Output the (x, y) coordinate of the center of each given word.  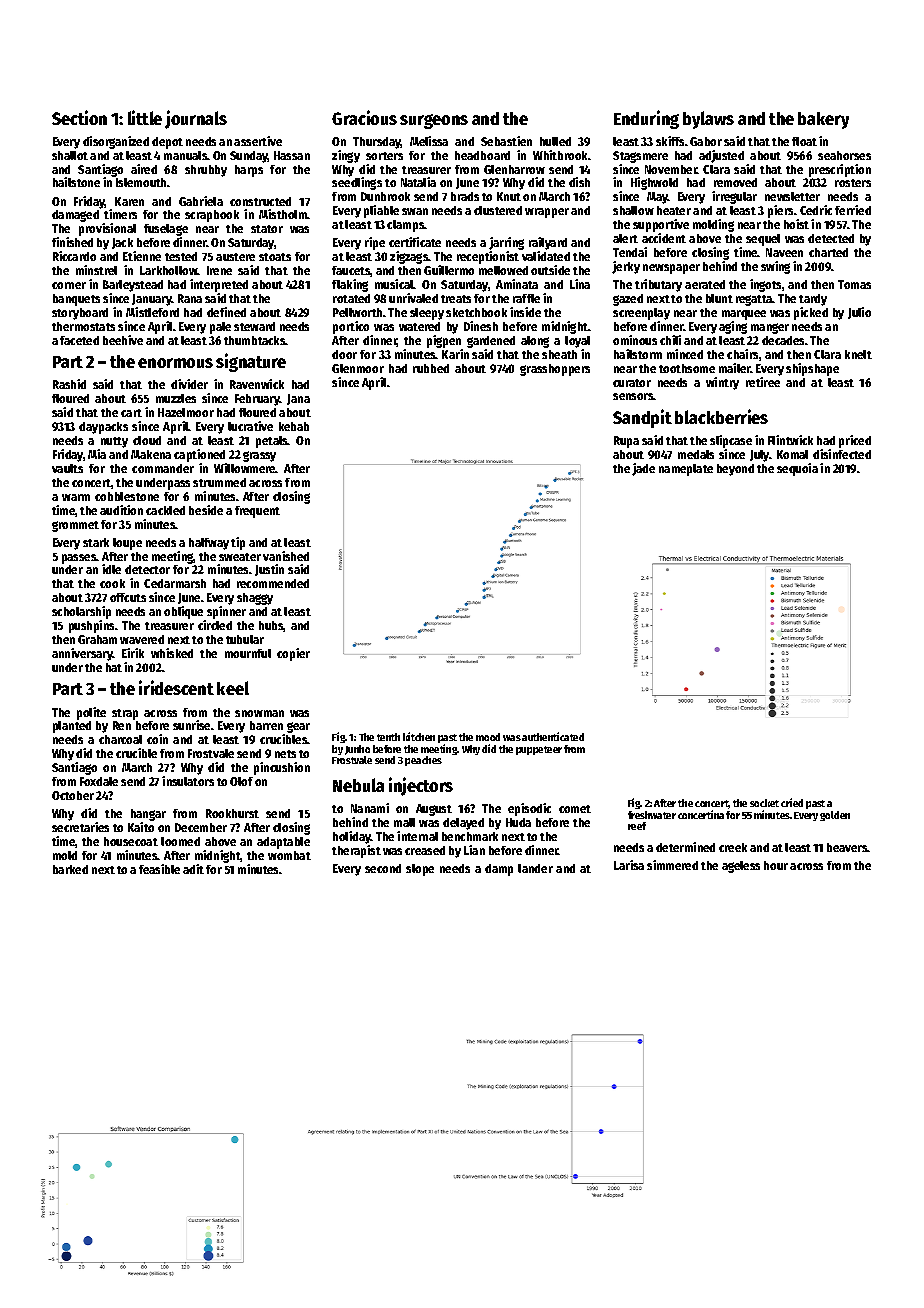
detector (147, 569)
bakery (823, 120)
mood (488, 737)
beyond (735, 470)
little (145, 117)
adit (193, 869)
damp (499, 870)
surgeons (434, 121)
